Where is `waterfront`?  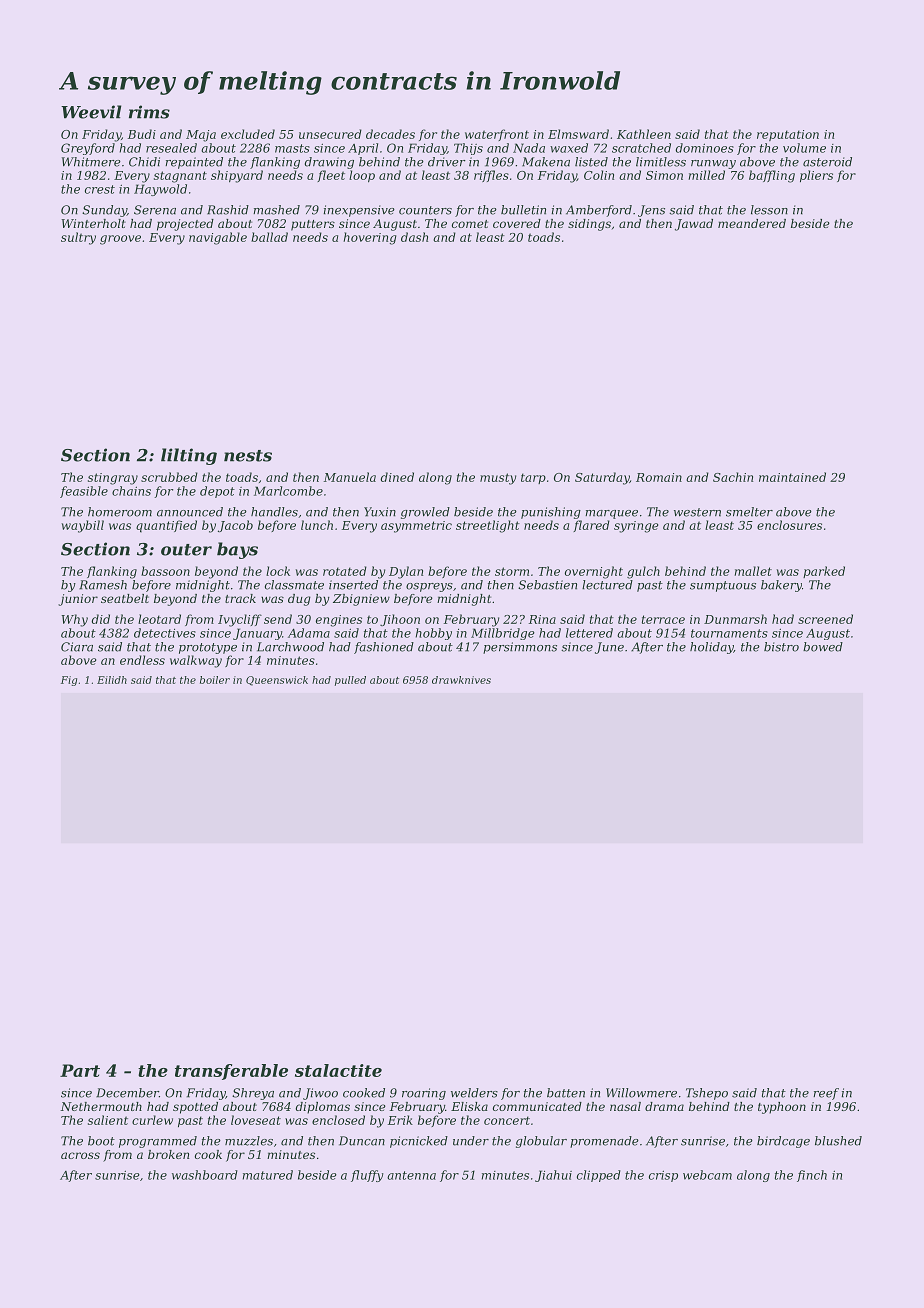
waterfront is located at coordinates (497, 135).
